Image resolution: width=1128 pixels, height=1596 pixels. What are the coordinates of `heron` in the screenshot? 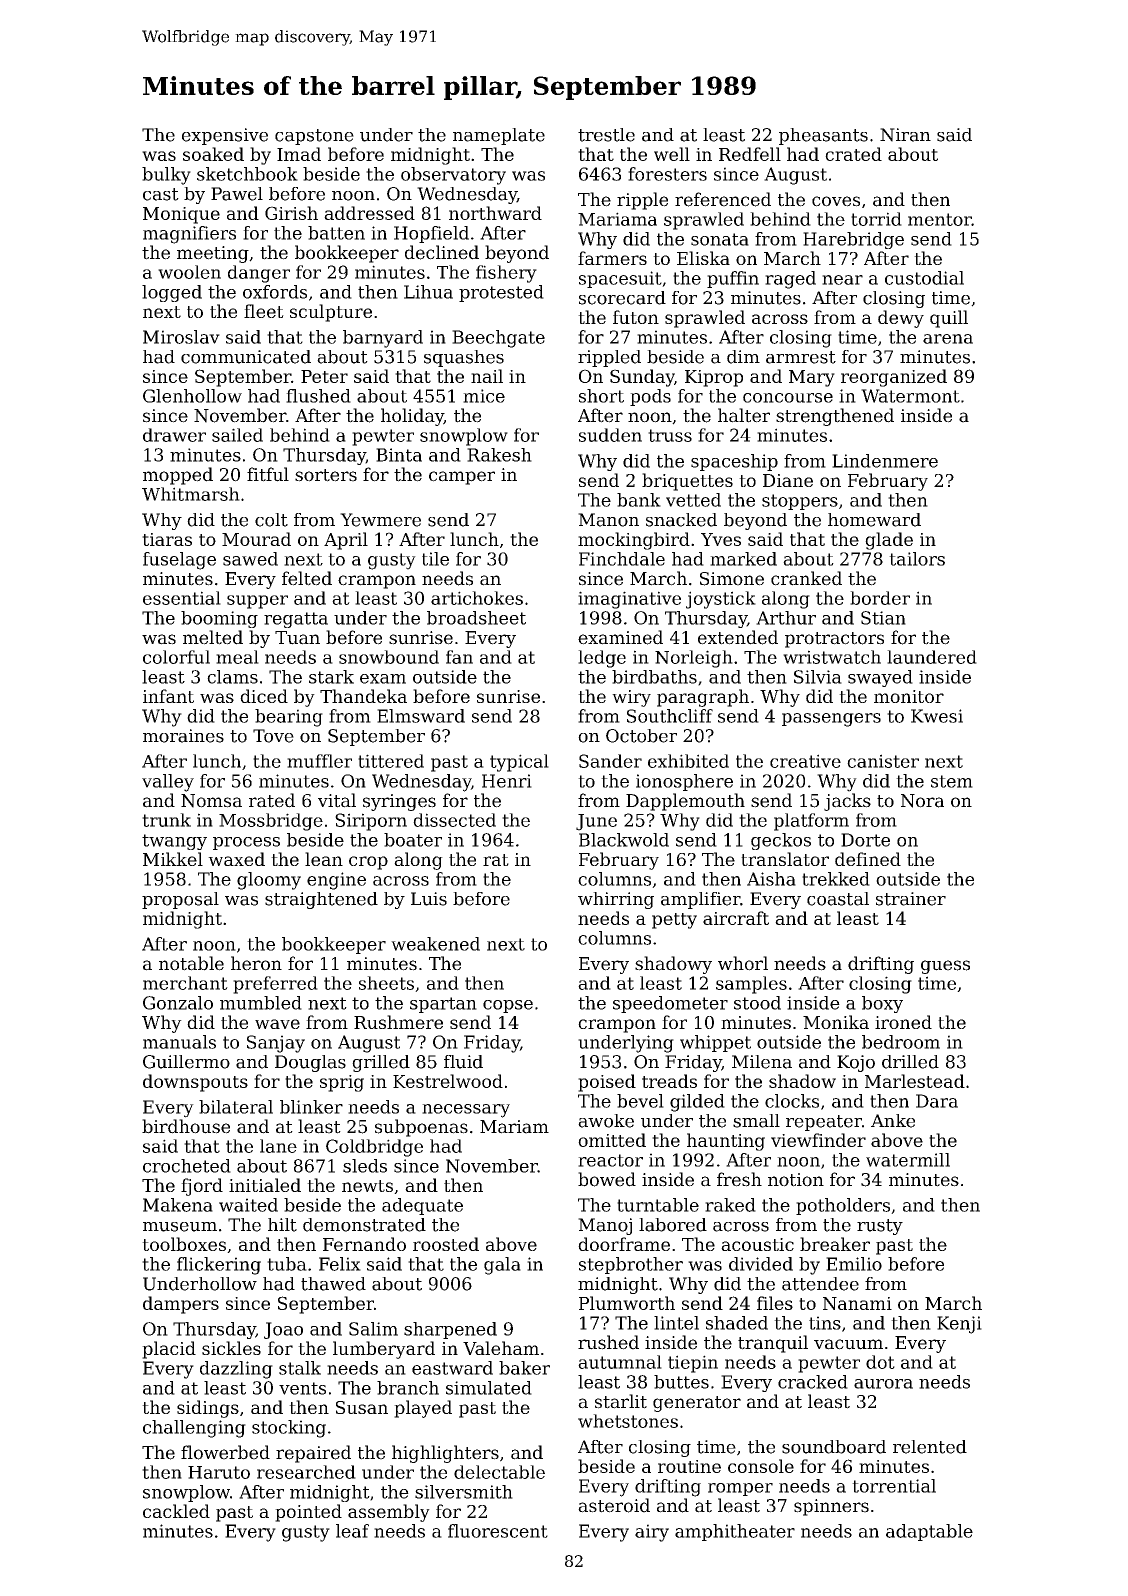 It's located at (256, 963).
